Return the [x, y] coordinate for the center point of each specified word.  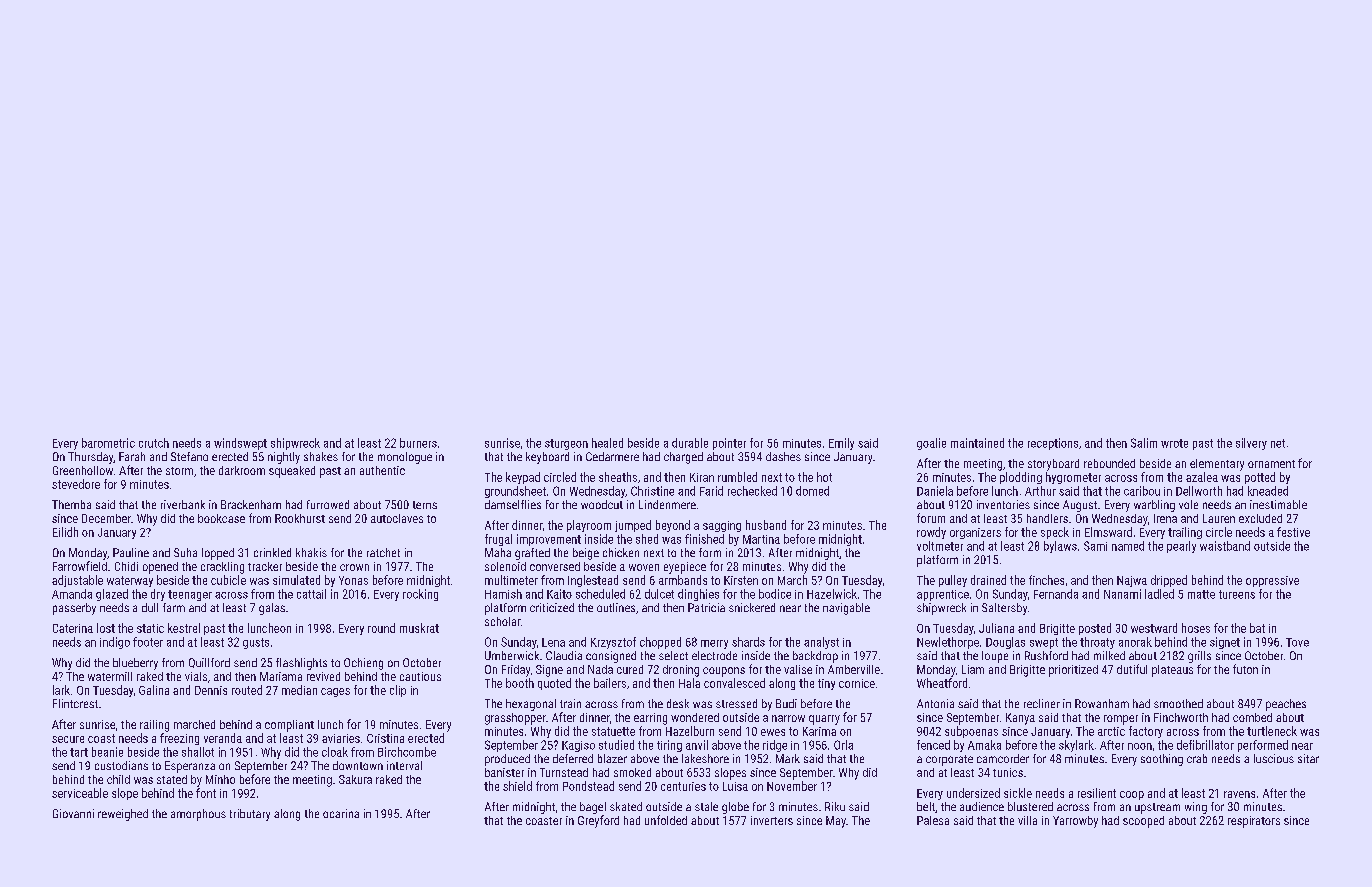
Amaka [984, 745]
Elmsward [1108, 532]
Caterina [73, 628]
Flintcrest [75, 703]
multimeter [511, 580]
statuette [613, 731]
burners [418, 443]
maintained [977, 443]
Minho [220, 779]
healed [607, 443]
